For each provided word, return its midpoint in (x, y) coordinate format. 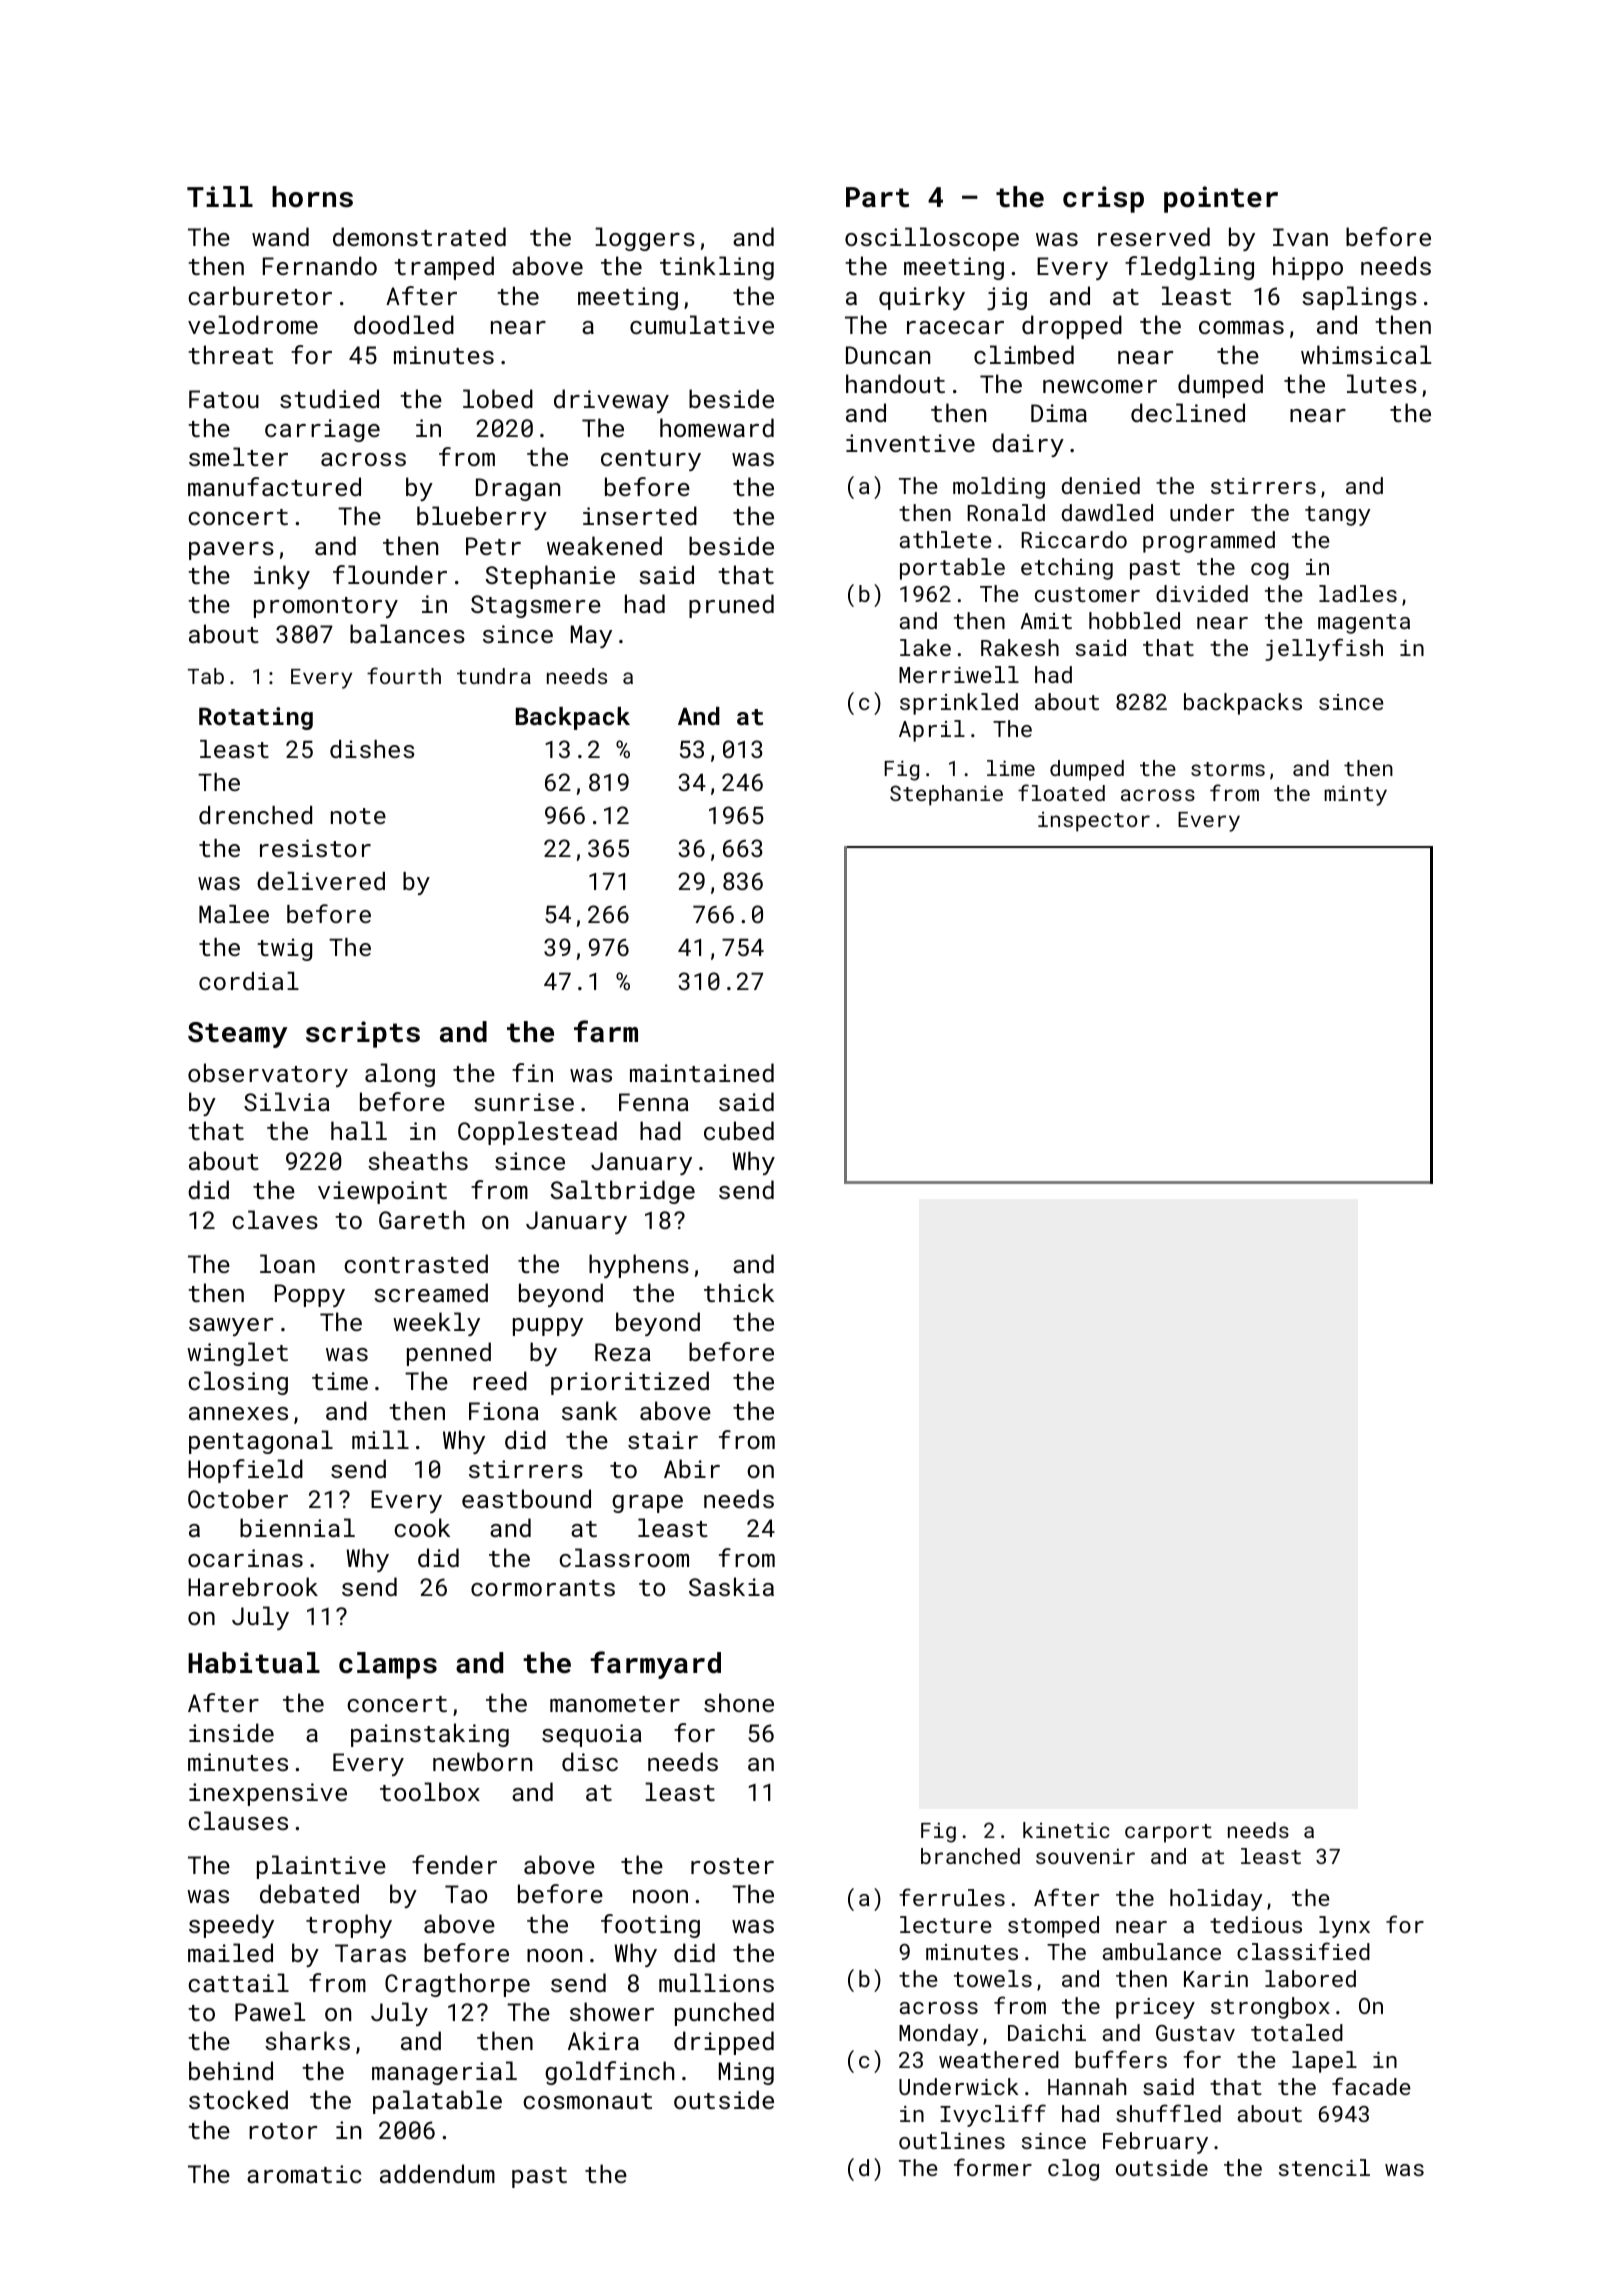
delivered (321, 881)
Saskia (731, 1586)
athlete (945, 539)
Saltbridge (622, 1192)
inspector (1094, 822)
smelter (238, 456)
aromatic (304, 2174)
